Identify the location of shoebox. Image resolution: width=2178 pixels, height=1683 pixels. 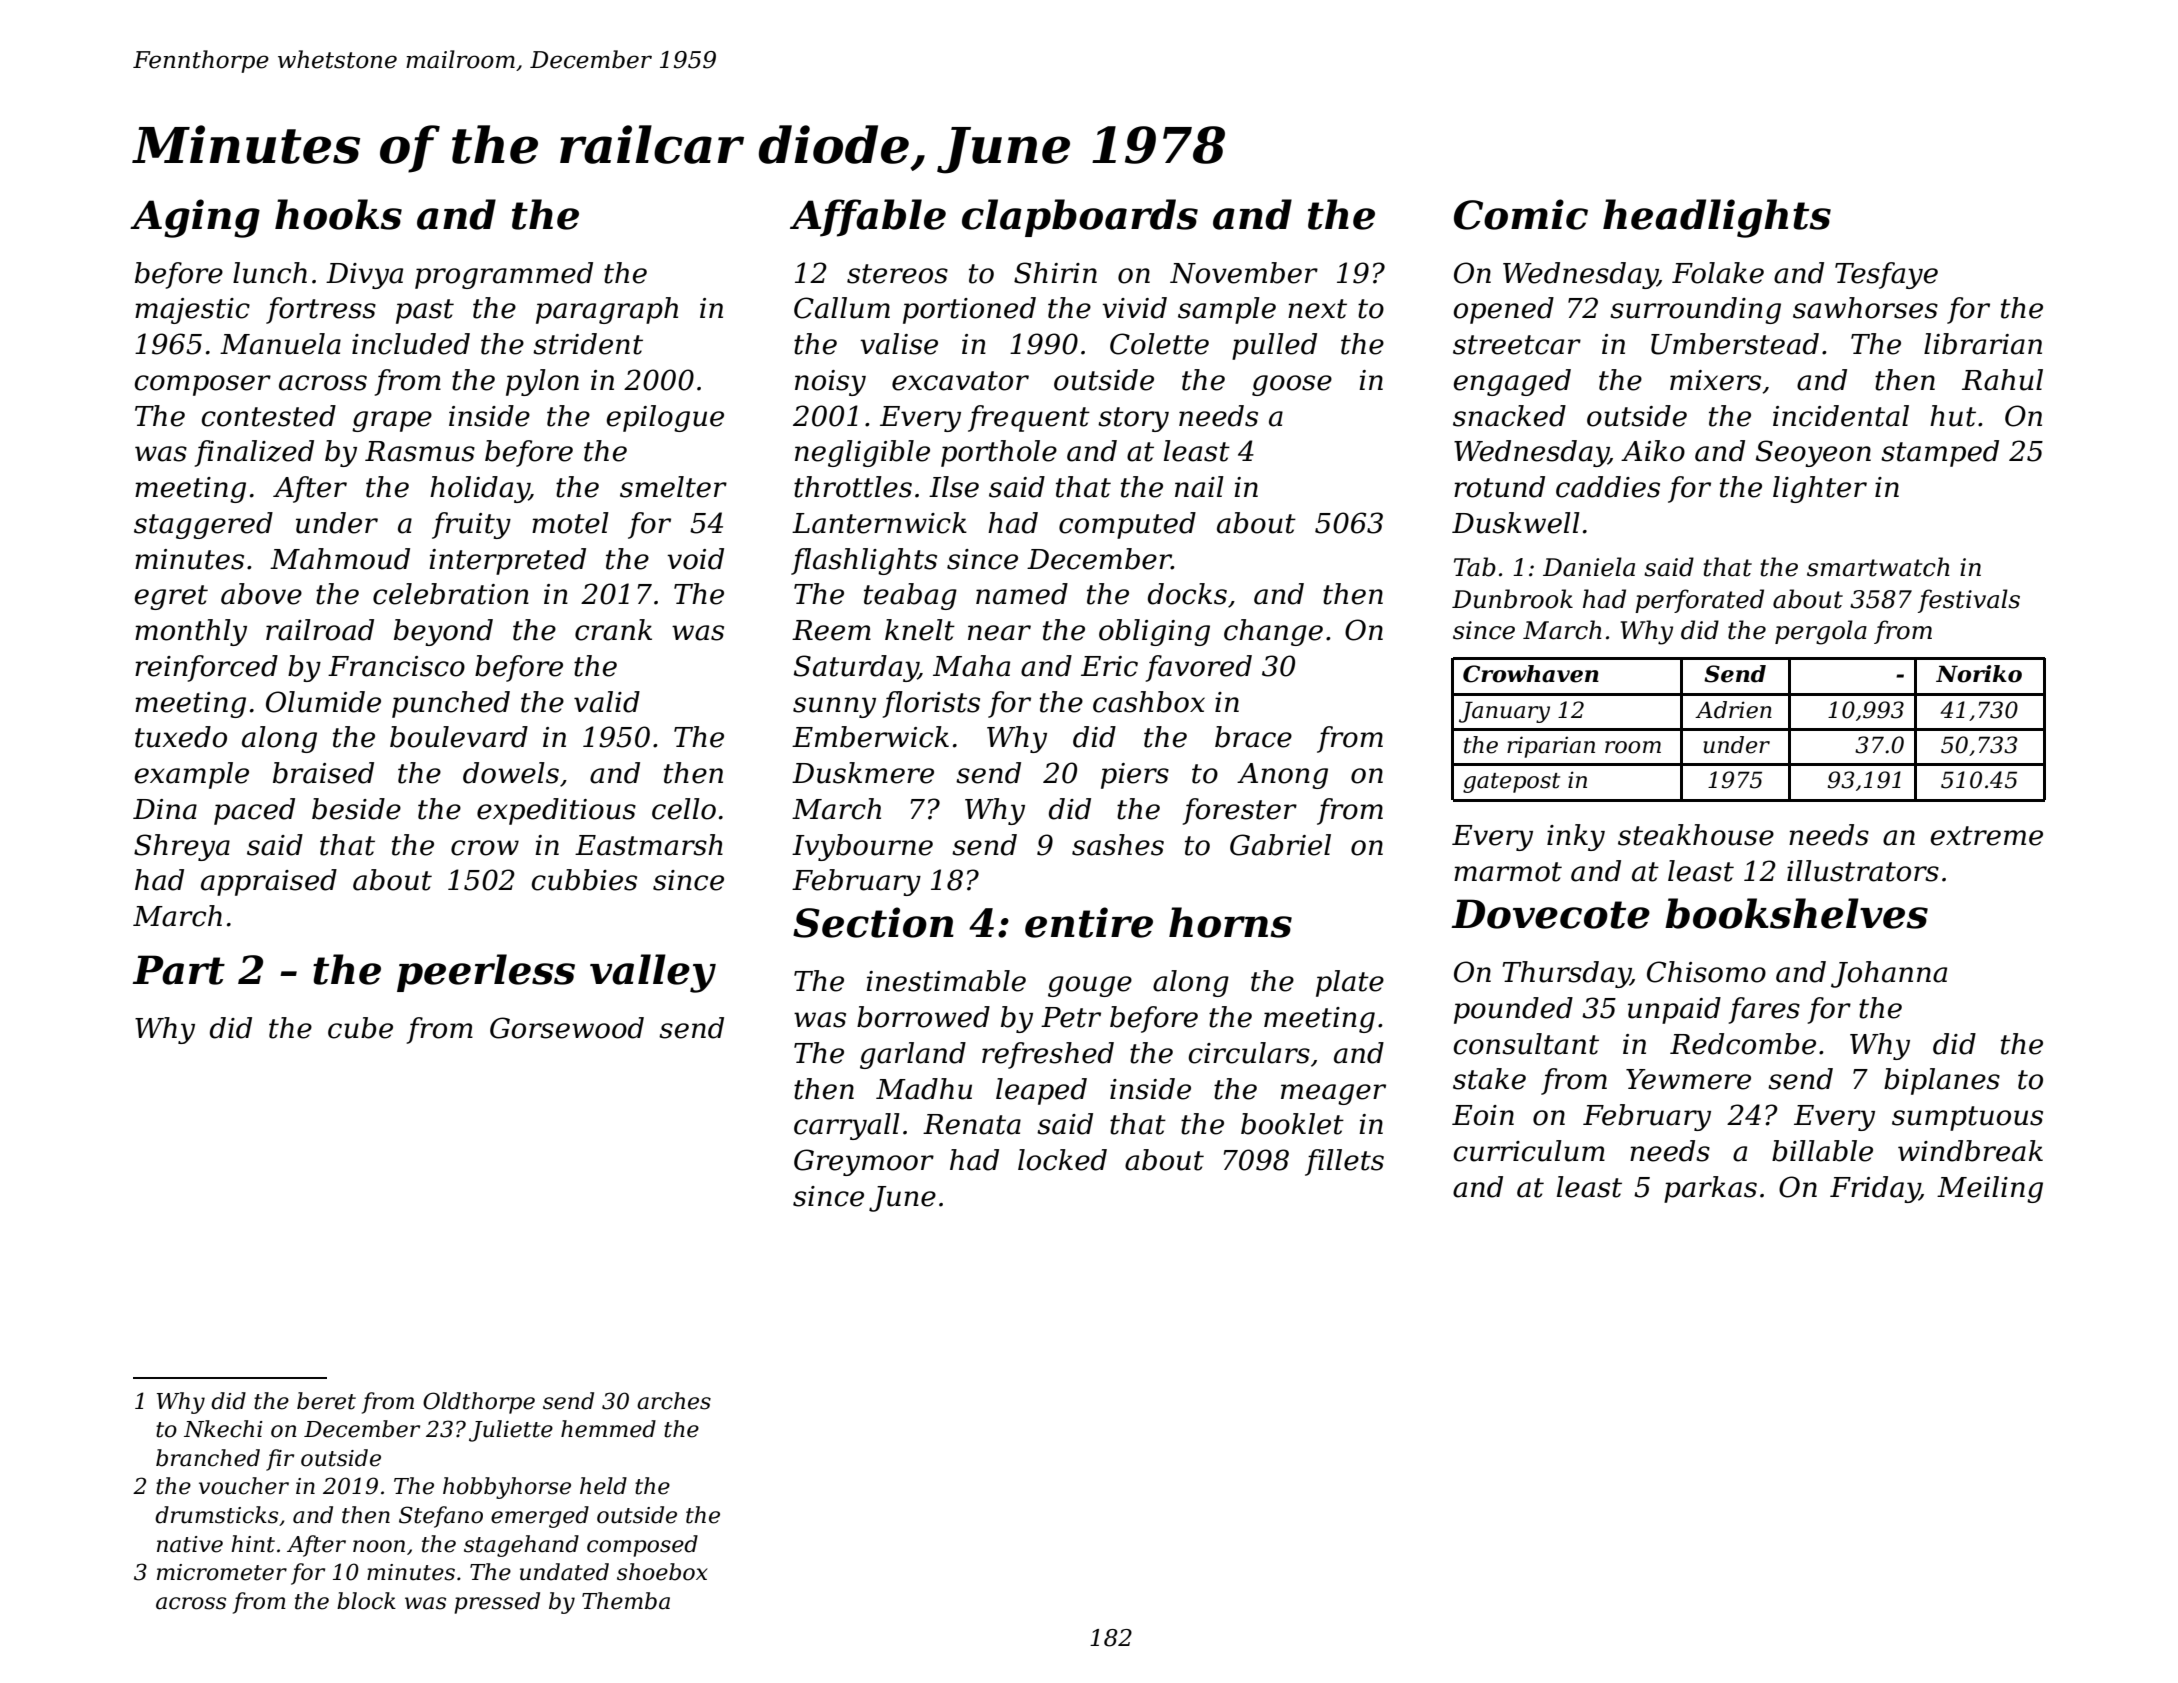
(662, 1572).
